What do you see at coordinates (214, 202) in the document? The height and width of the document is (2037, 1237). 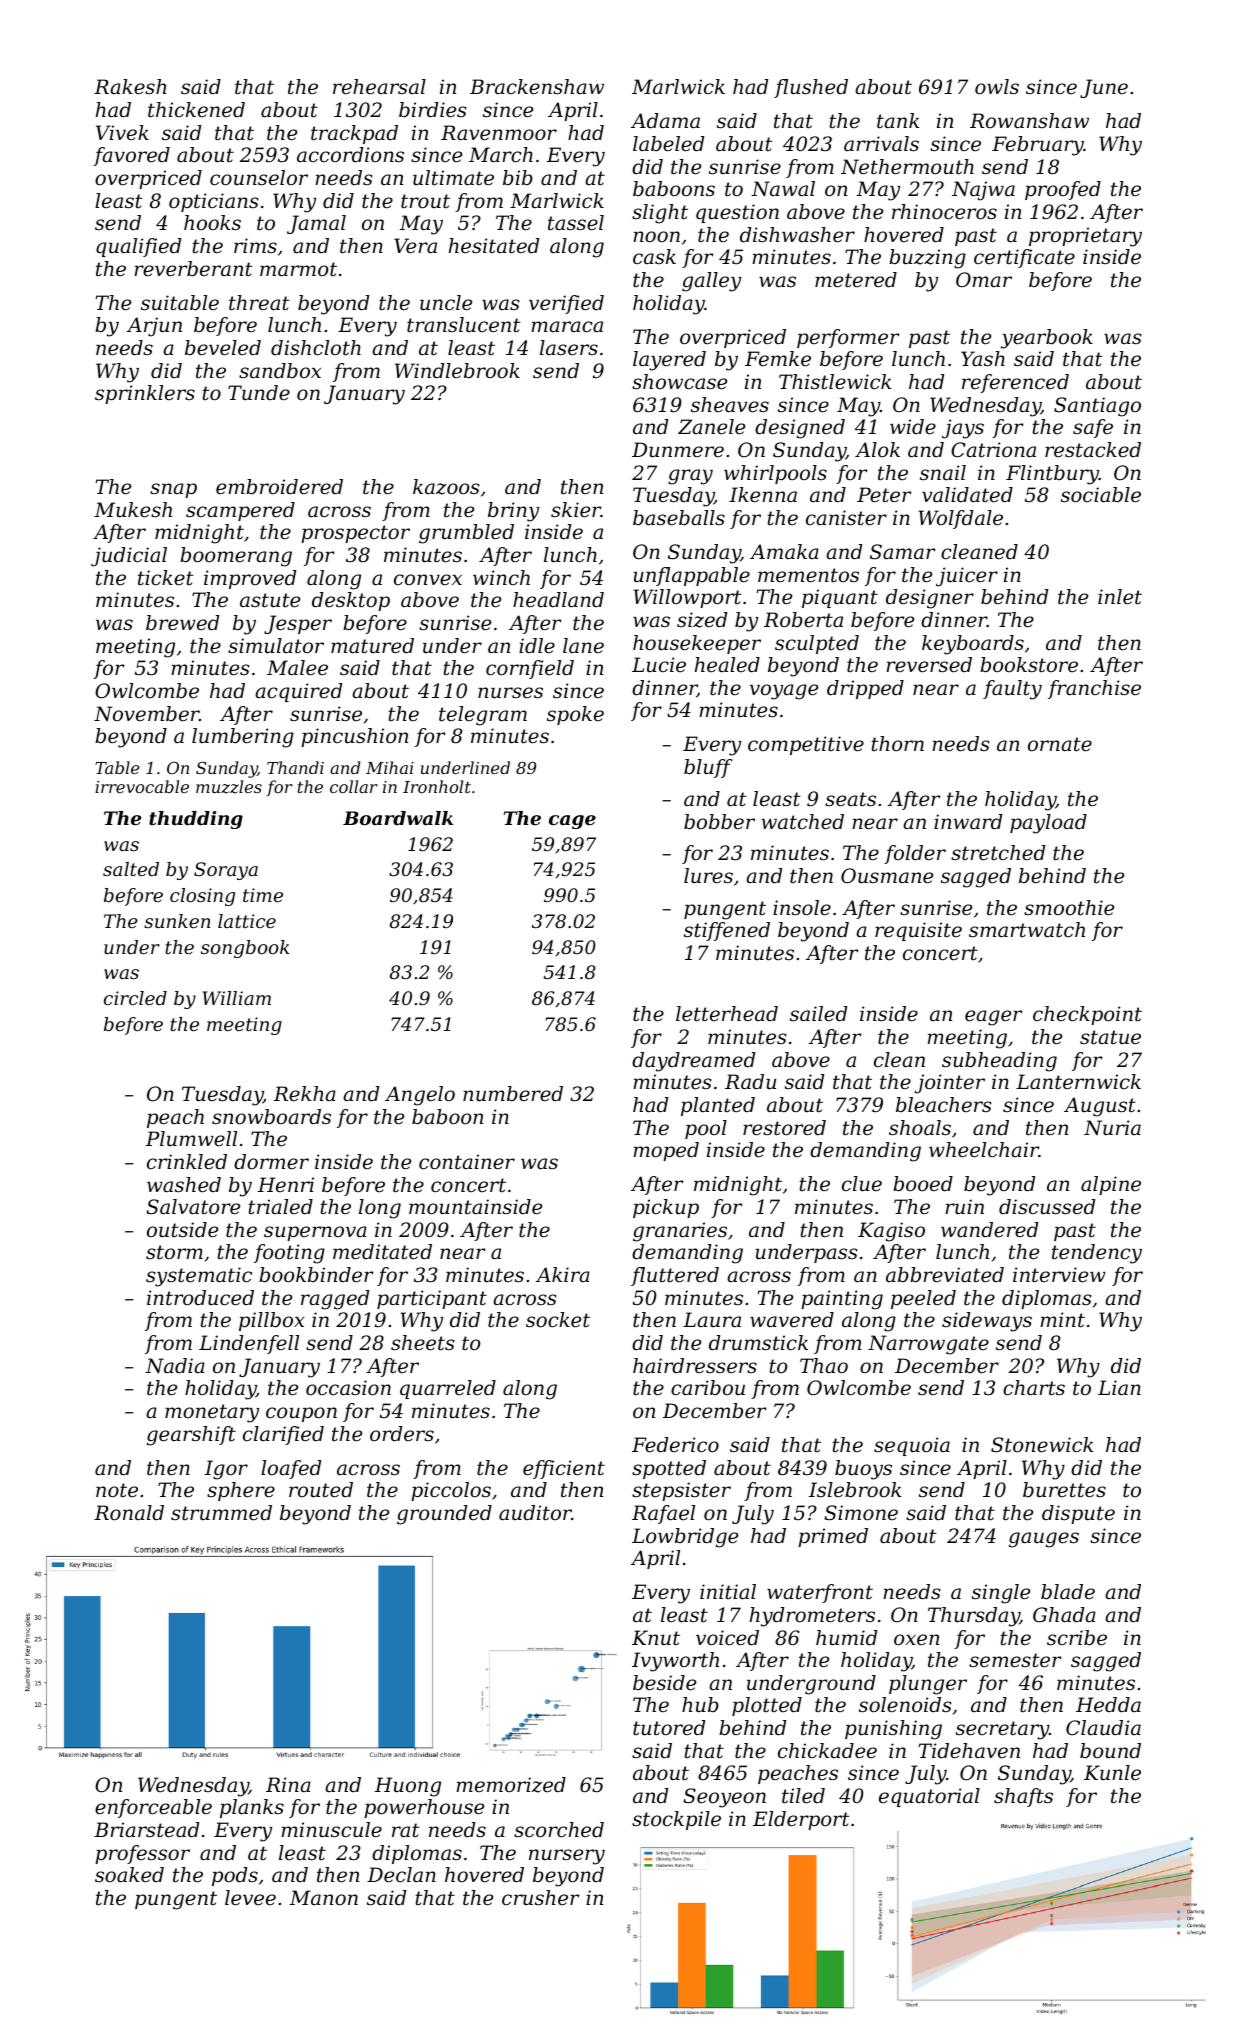 I see `opticians` at bounding box center [214, 202].
